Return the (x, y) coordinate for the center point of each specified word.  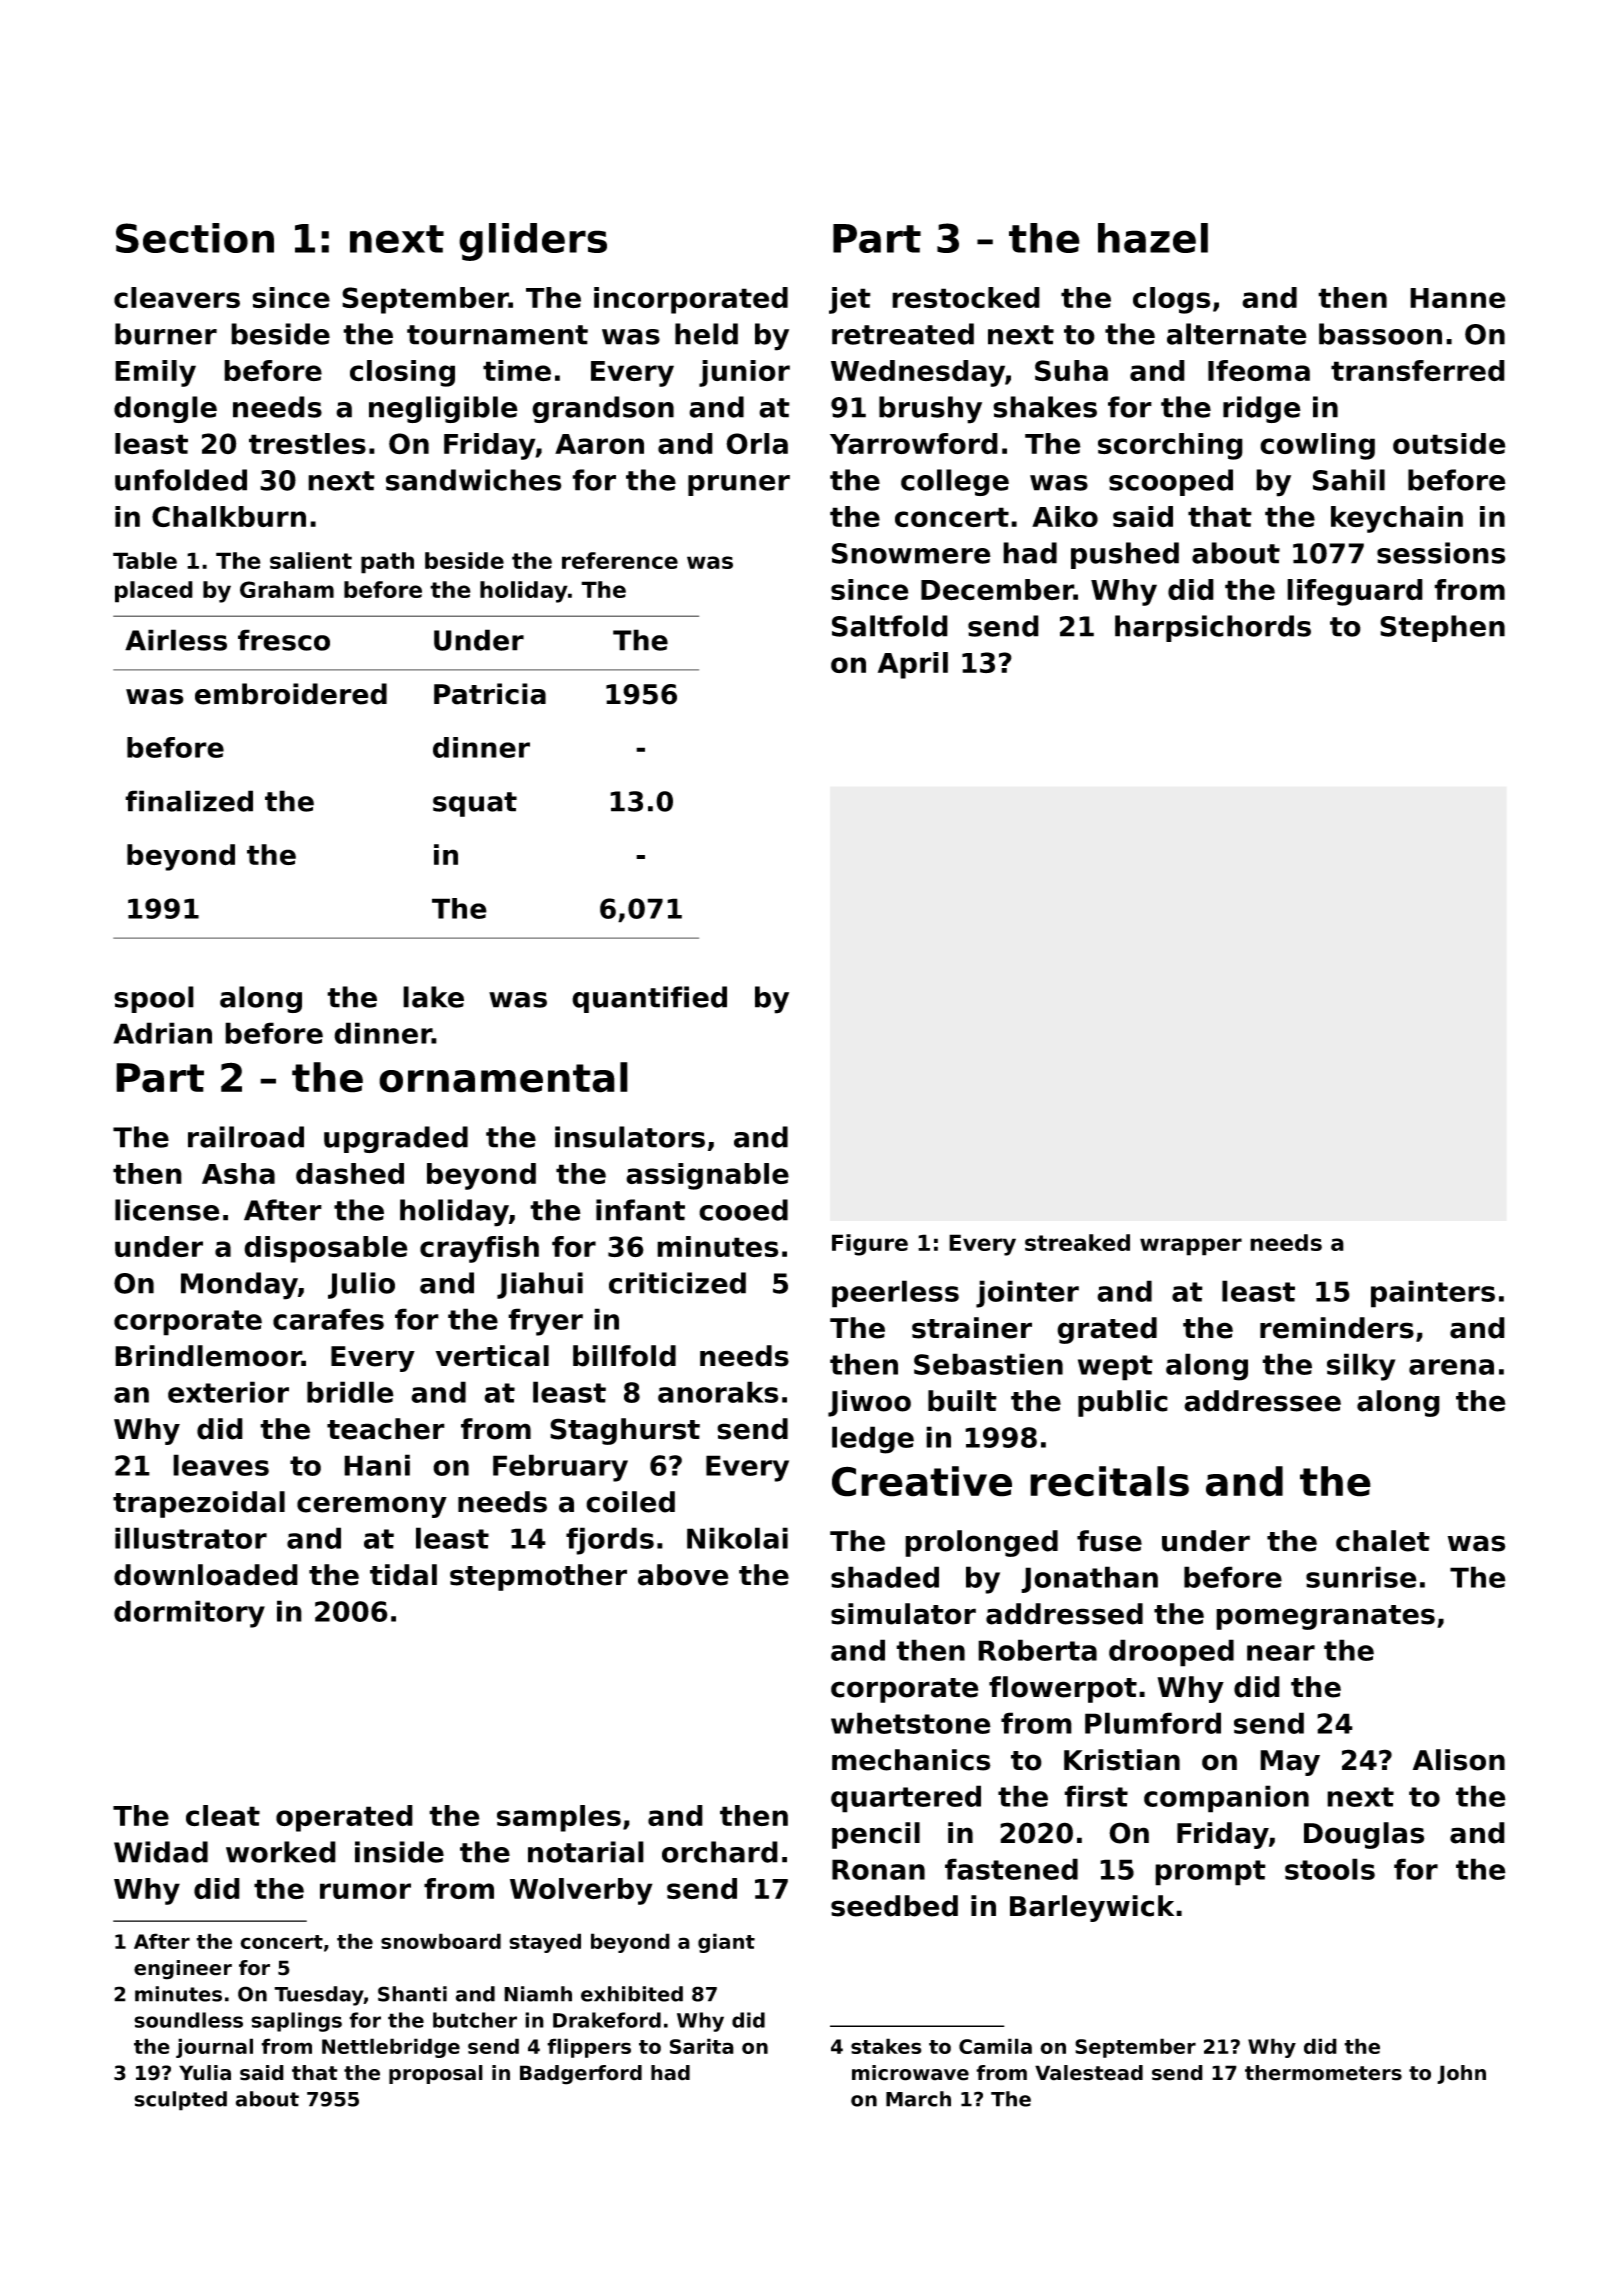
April (913, 665)
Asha (238, 1174)
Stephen (1442, 628)
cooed (743, 1210)
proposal (436, 2074)
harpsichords (1213, 628)
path (387, 563)
